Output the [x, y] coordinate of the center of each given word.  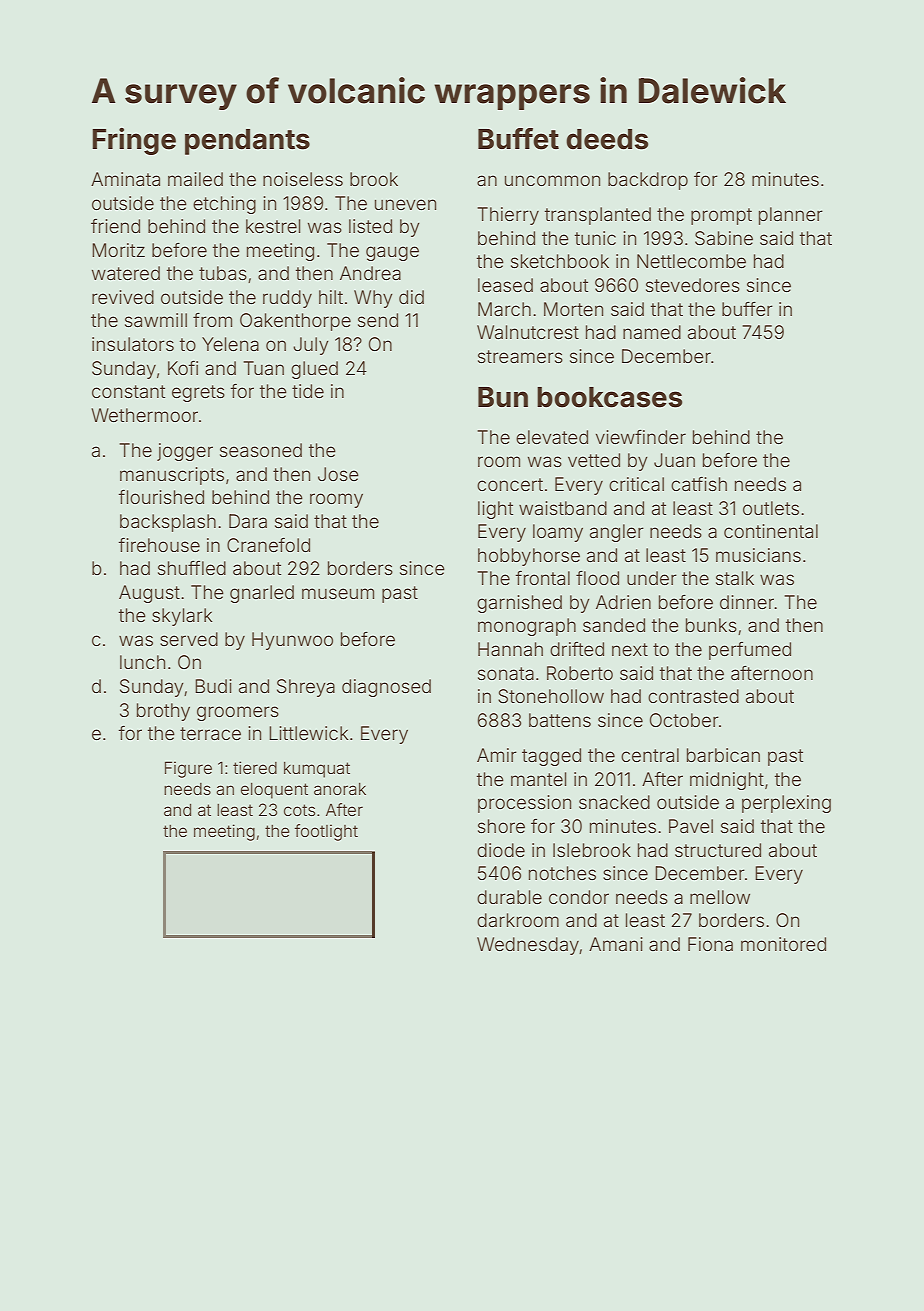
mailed [195, 179]
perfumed [750, 651]
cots [299, 810]
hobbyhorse [529, 557]
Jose [338, 474]
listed [370, 226]
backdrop [648, 181]
